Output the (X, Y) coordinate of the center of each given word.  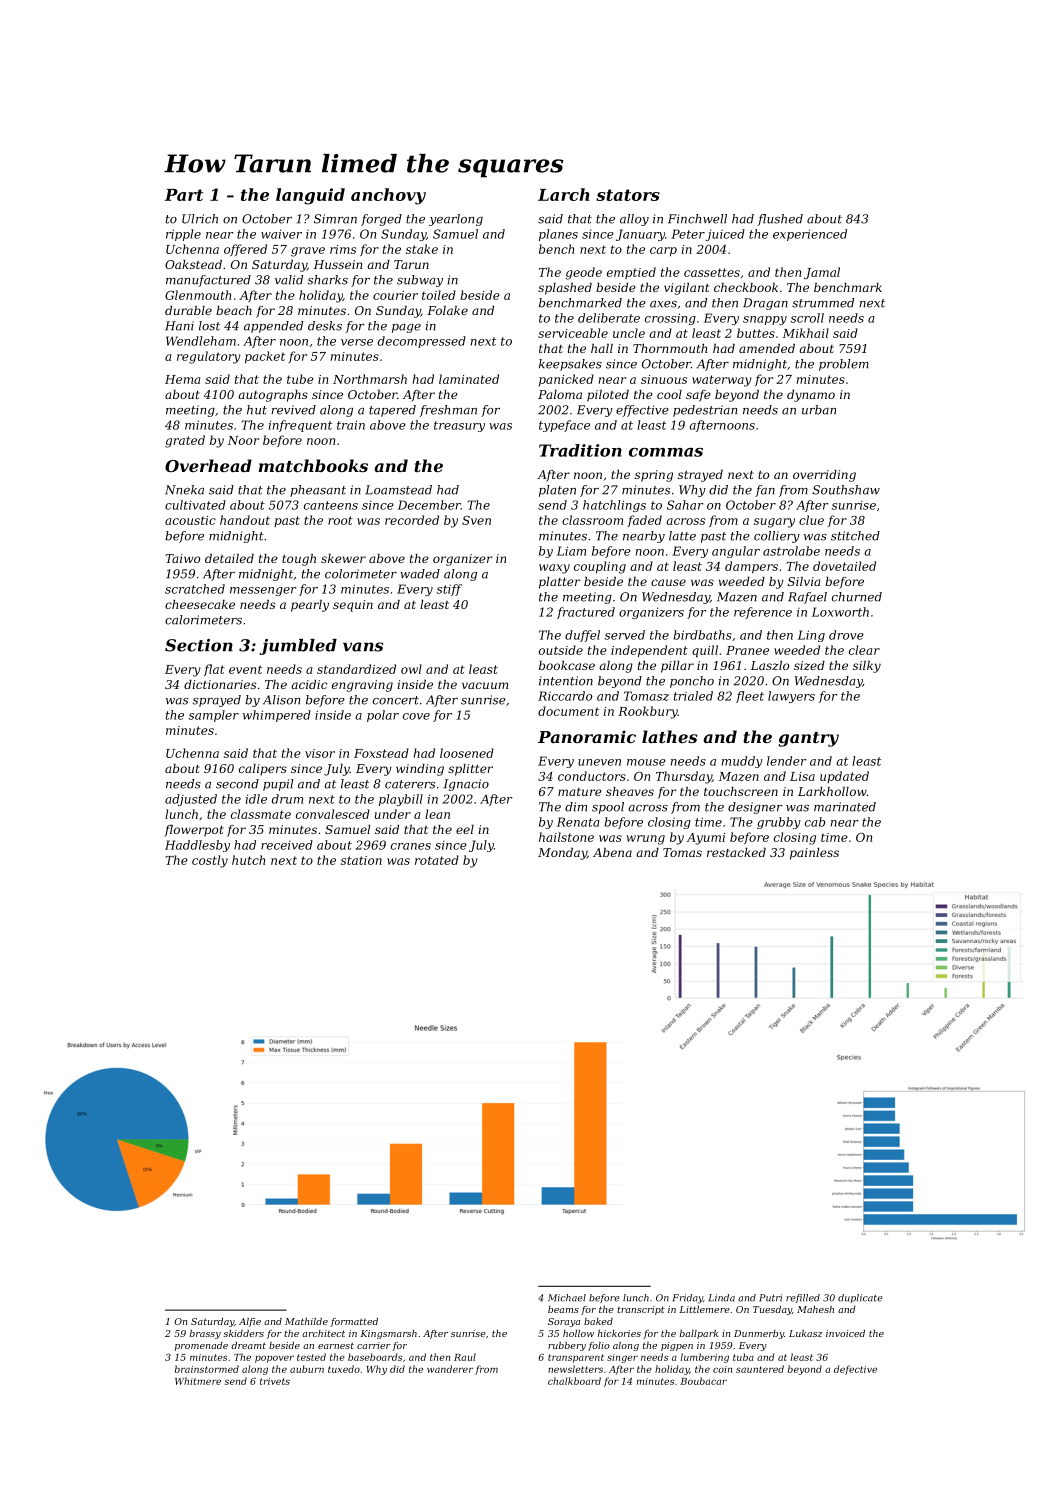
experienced (810, 235)
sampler (214, 716)
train (351, 425)
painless (814, 854)
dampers (751, 567)
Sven (476, 520)
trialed (693, 696)
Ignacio (466, 785)
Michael (567, 1298)
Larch (564, 194)
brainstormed (207, 1369)
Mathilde (306, 1321)
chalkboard (574, 1381)
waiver (281, 234)
